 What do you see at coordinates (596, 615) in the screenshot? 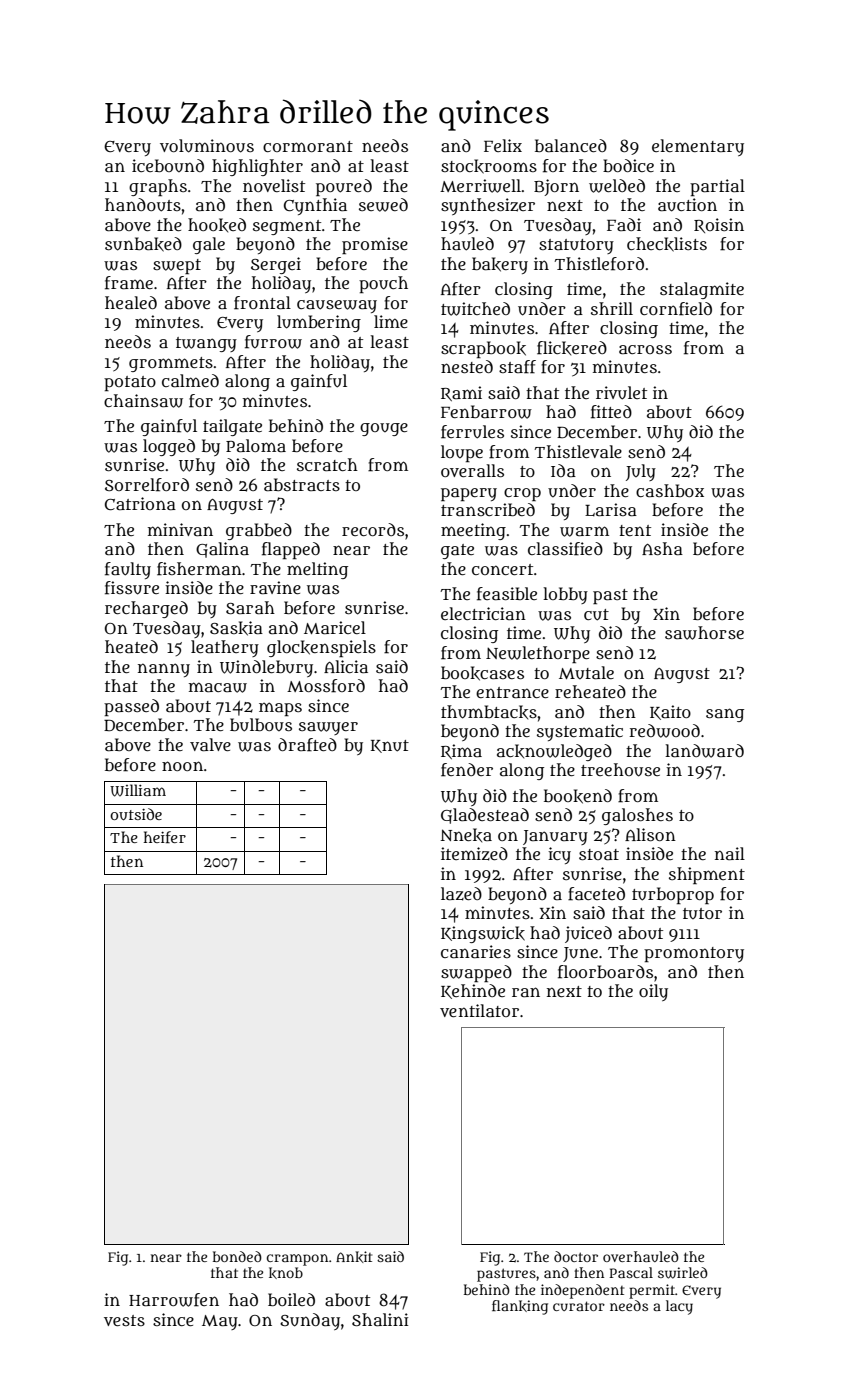
I see `cut` at bounding box center [596, 615].
